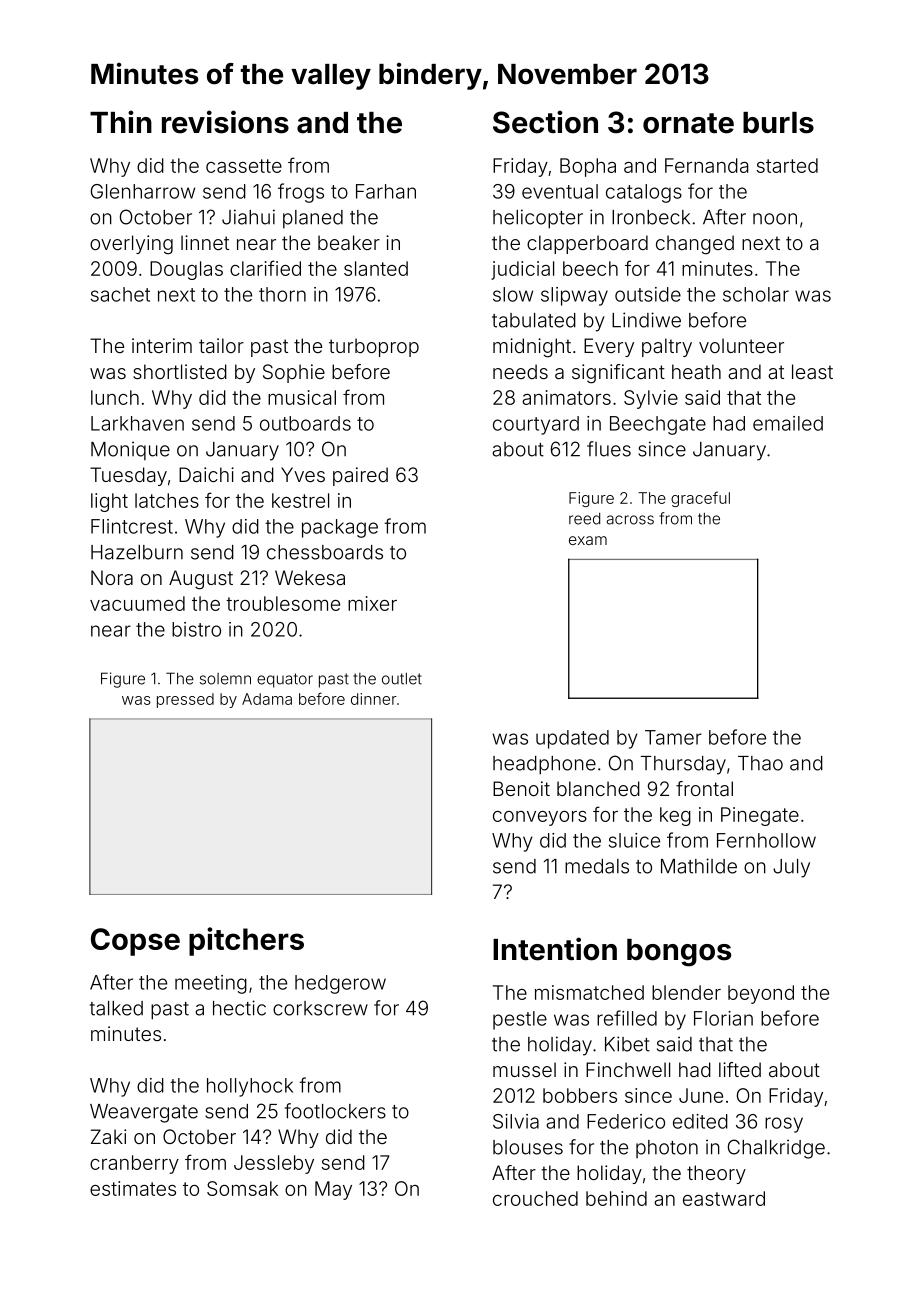 The width and height of the screenshot is (924, 1311). I want to click on headphone, so click(544, 765).
